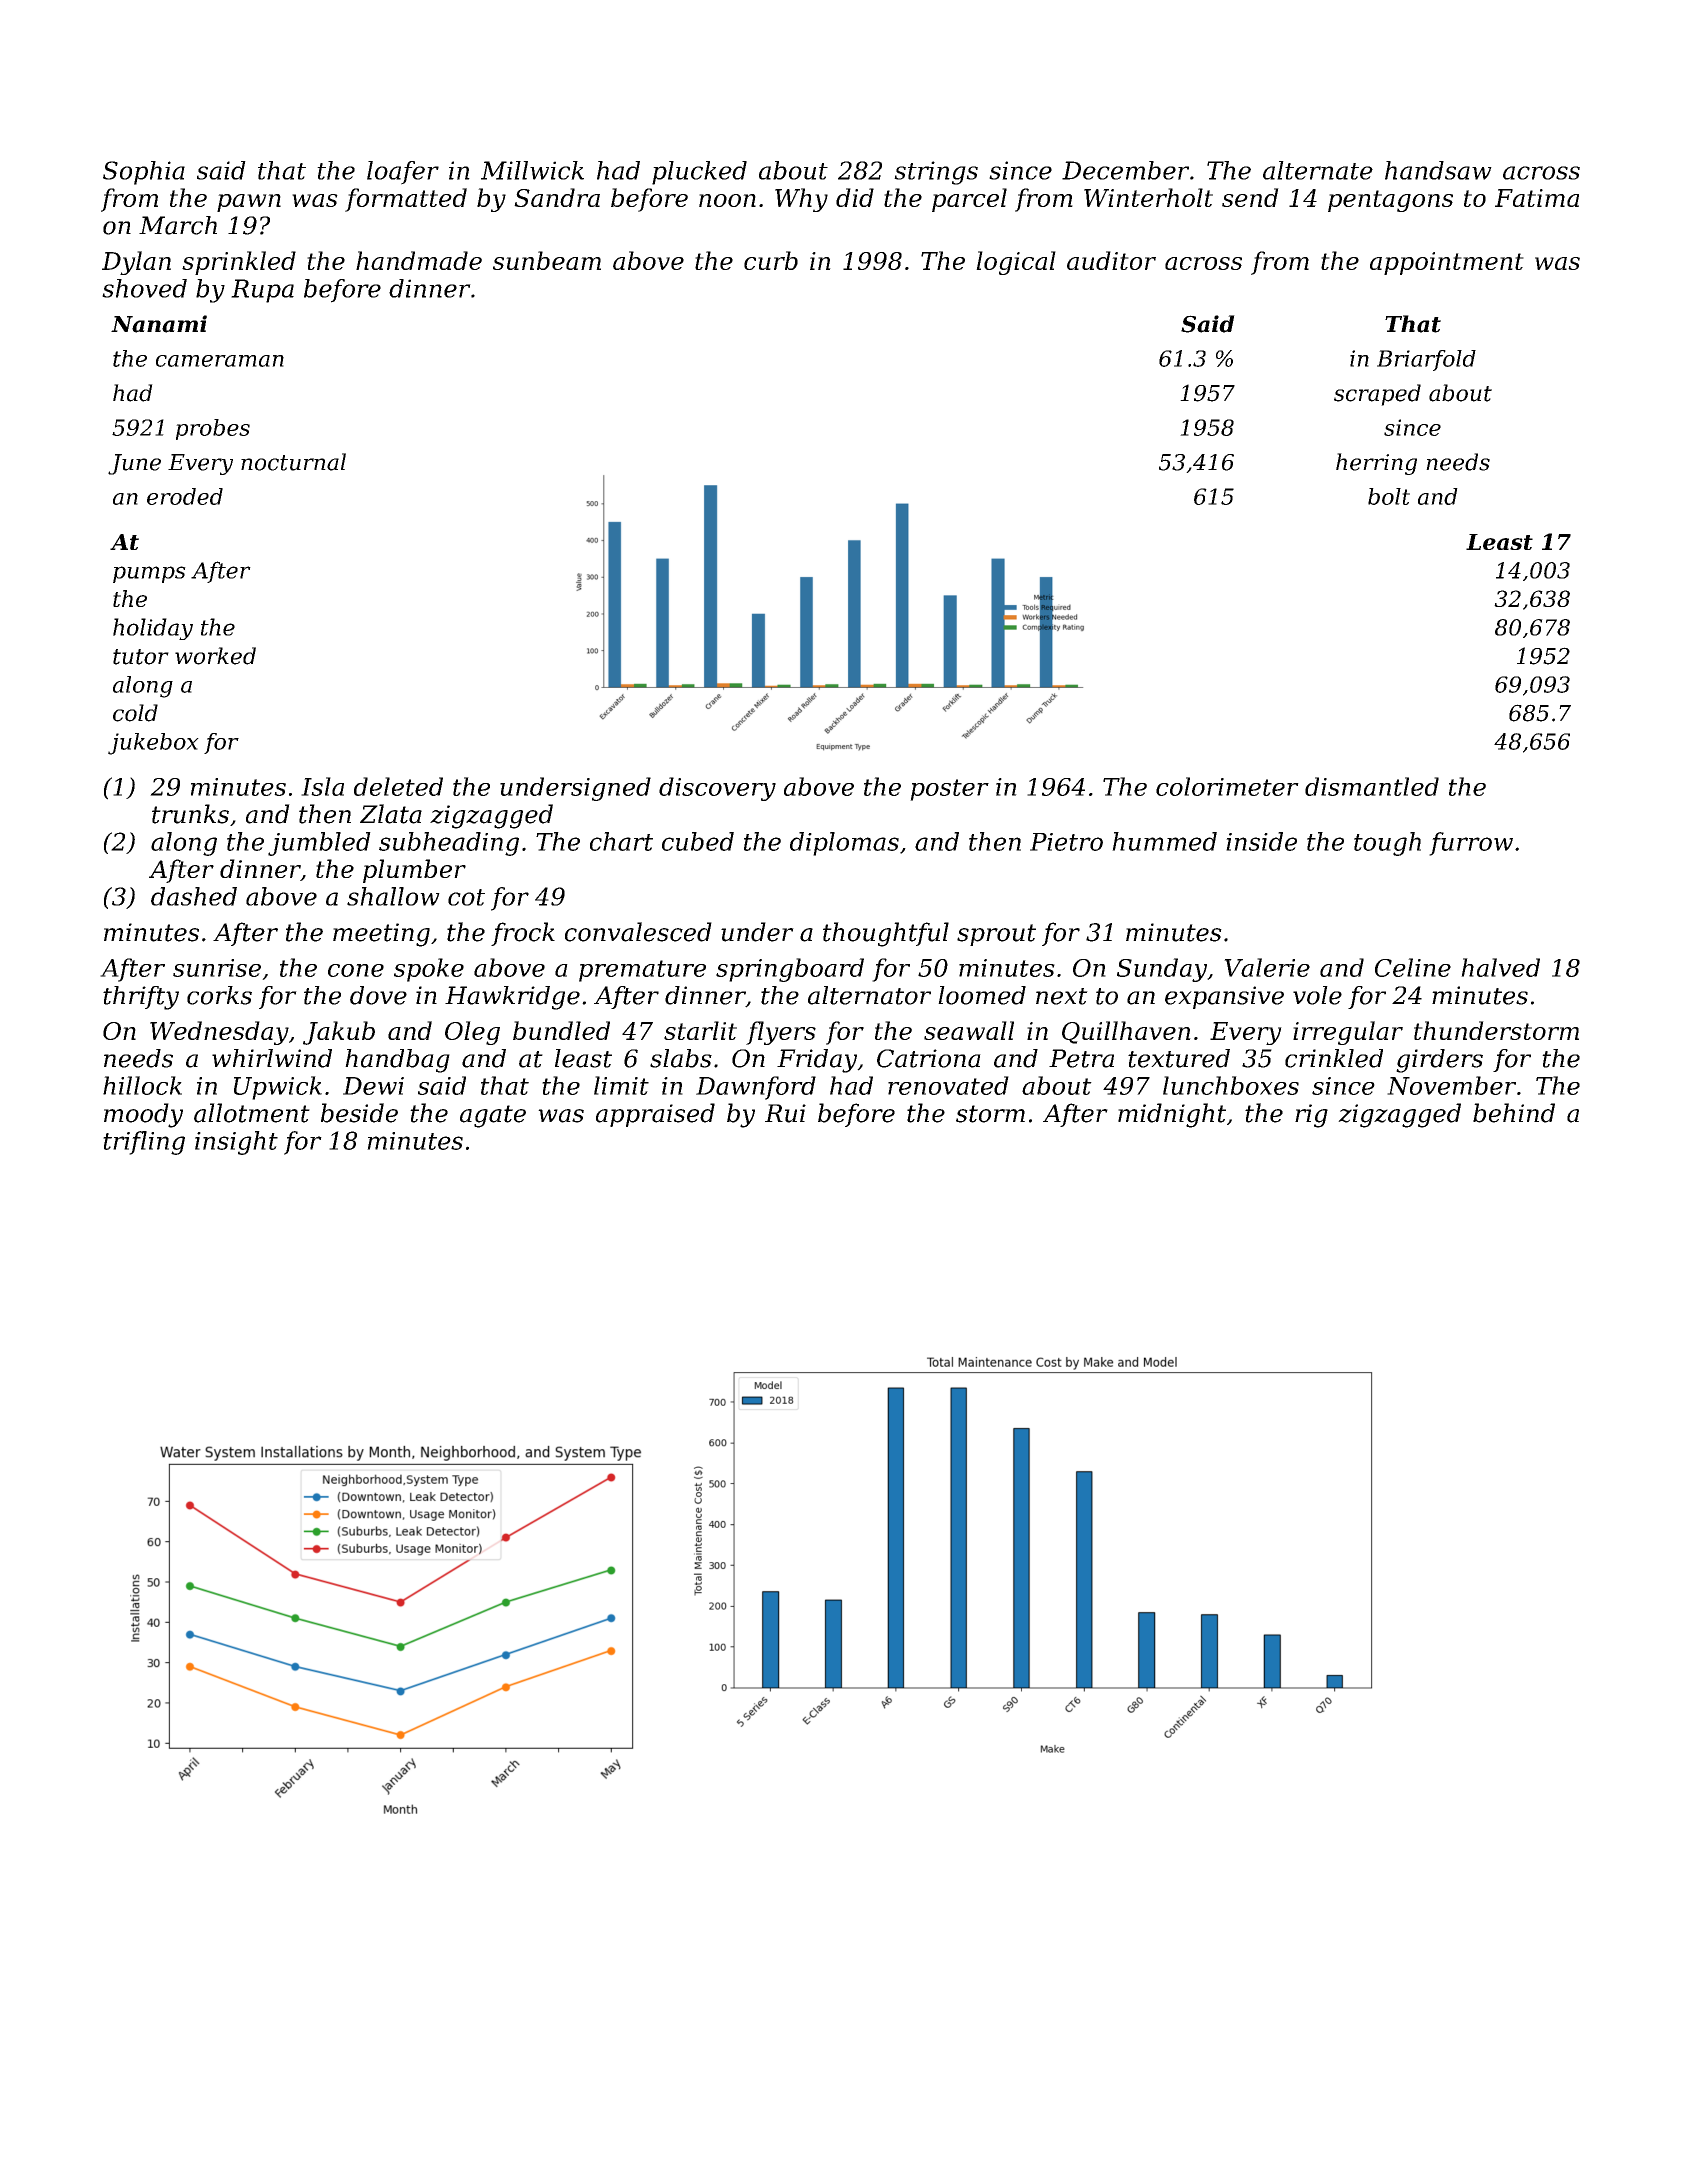 The image size is (1683, 2178). I want to click on appraised, so click(655, 1115).
